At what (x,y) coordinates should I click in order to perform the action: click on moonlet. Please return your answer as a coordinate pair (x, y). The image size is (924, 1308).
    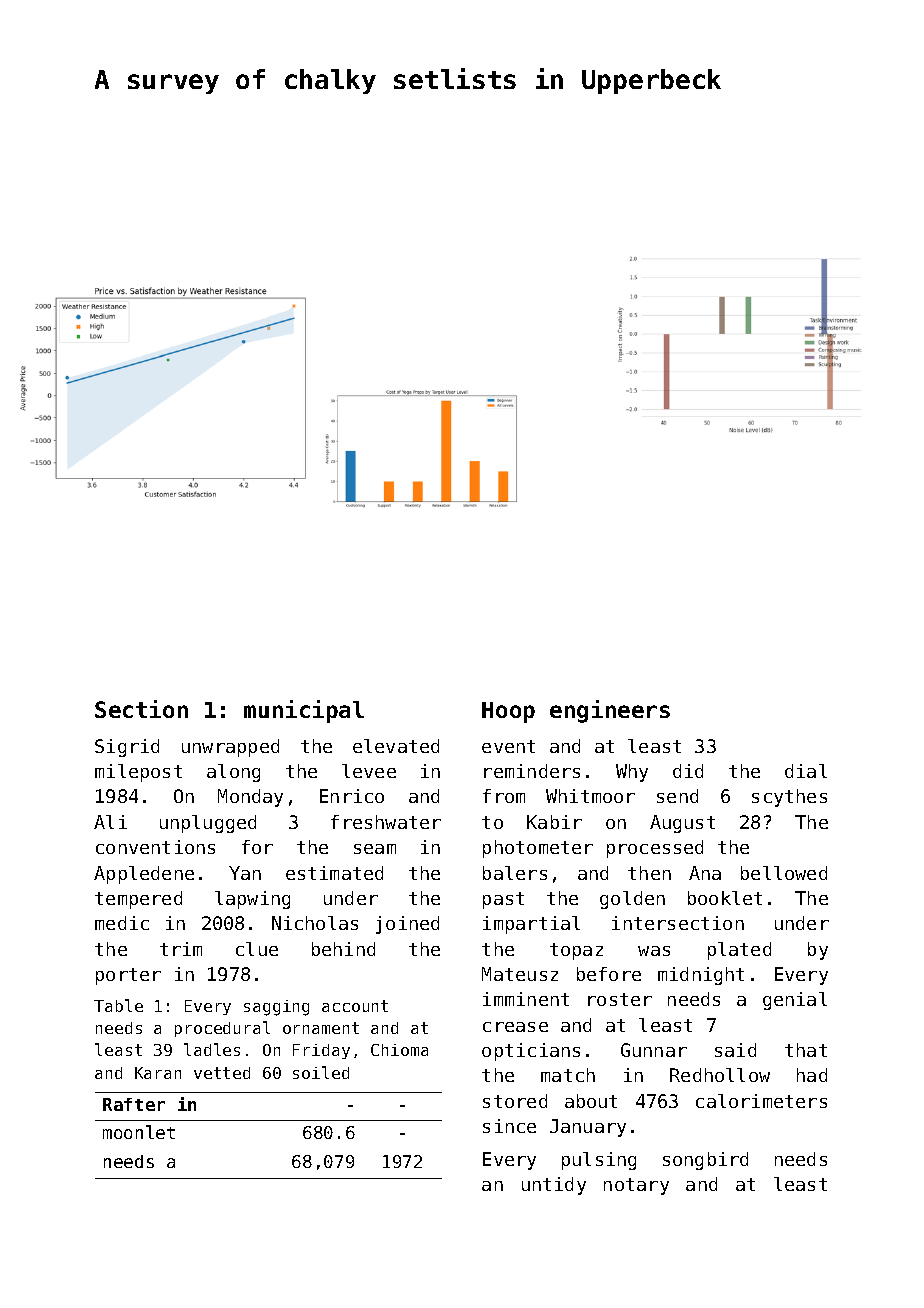
    Looking at the image, I should click on (139, 1132).
